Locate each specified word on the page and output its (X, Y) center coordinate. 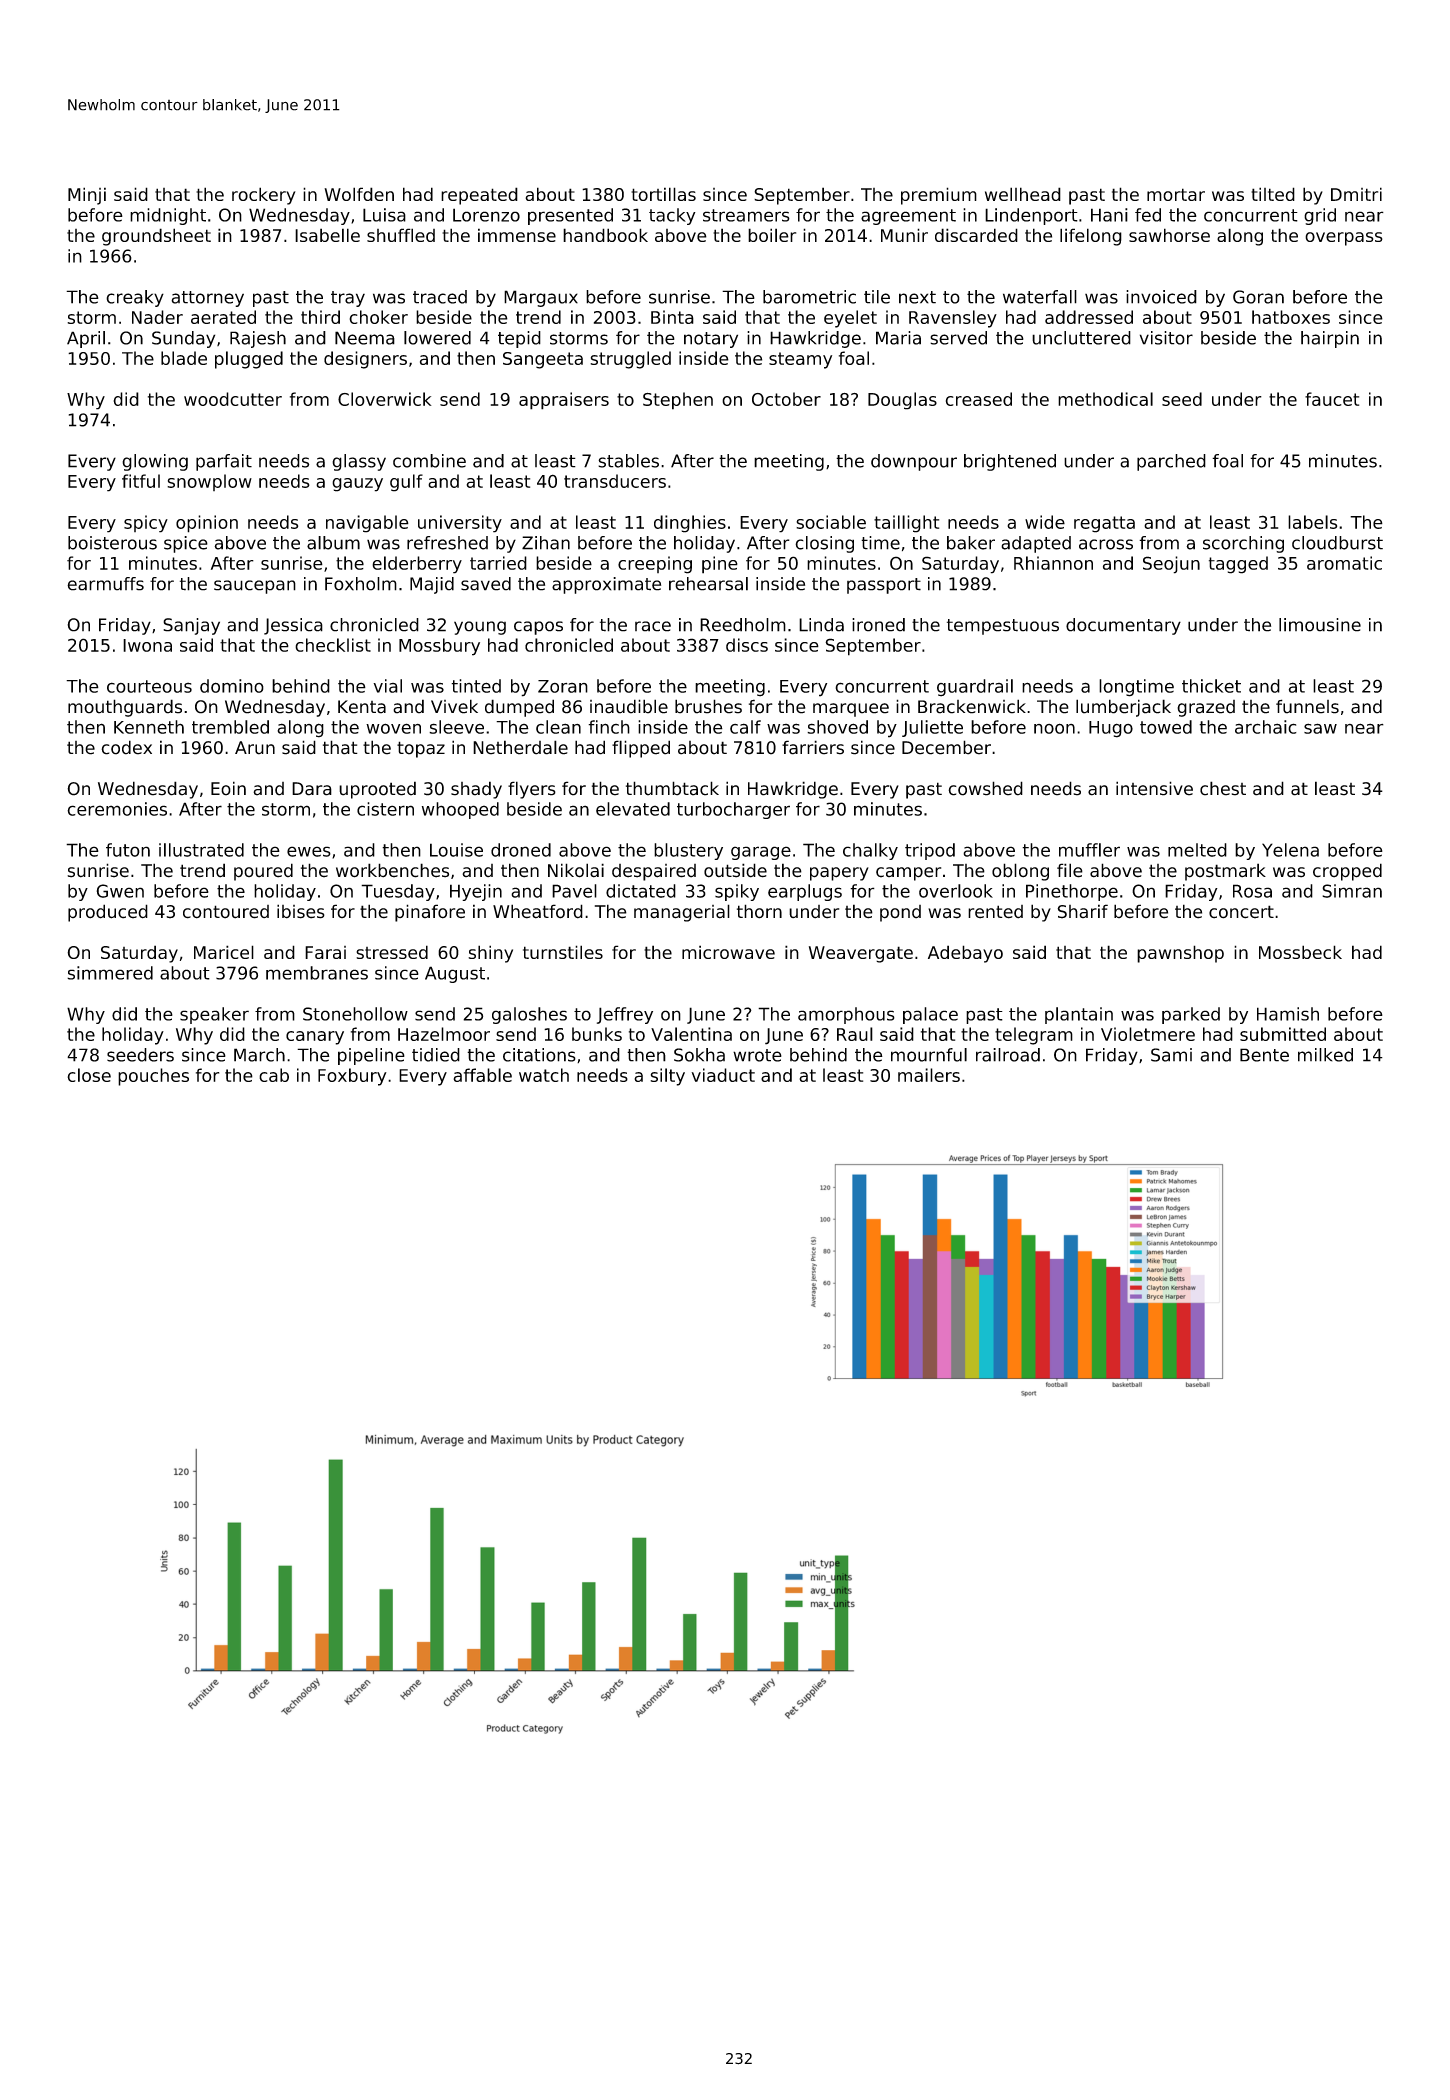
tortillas (663, 194)
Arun (255, 748)
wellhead (1023, 194)
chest (1223, 788)
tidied (436, 1055)
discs (747, 645)
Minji (87, 196)
